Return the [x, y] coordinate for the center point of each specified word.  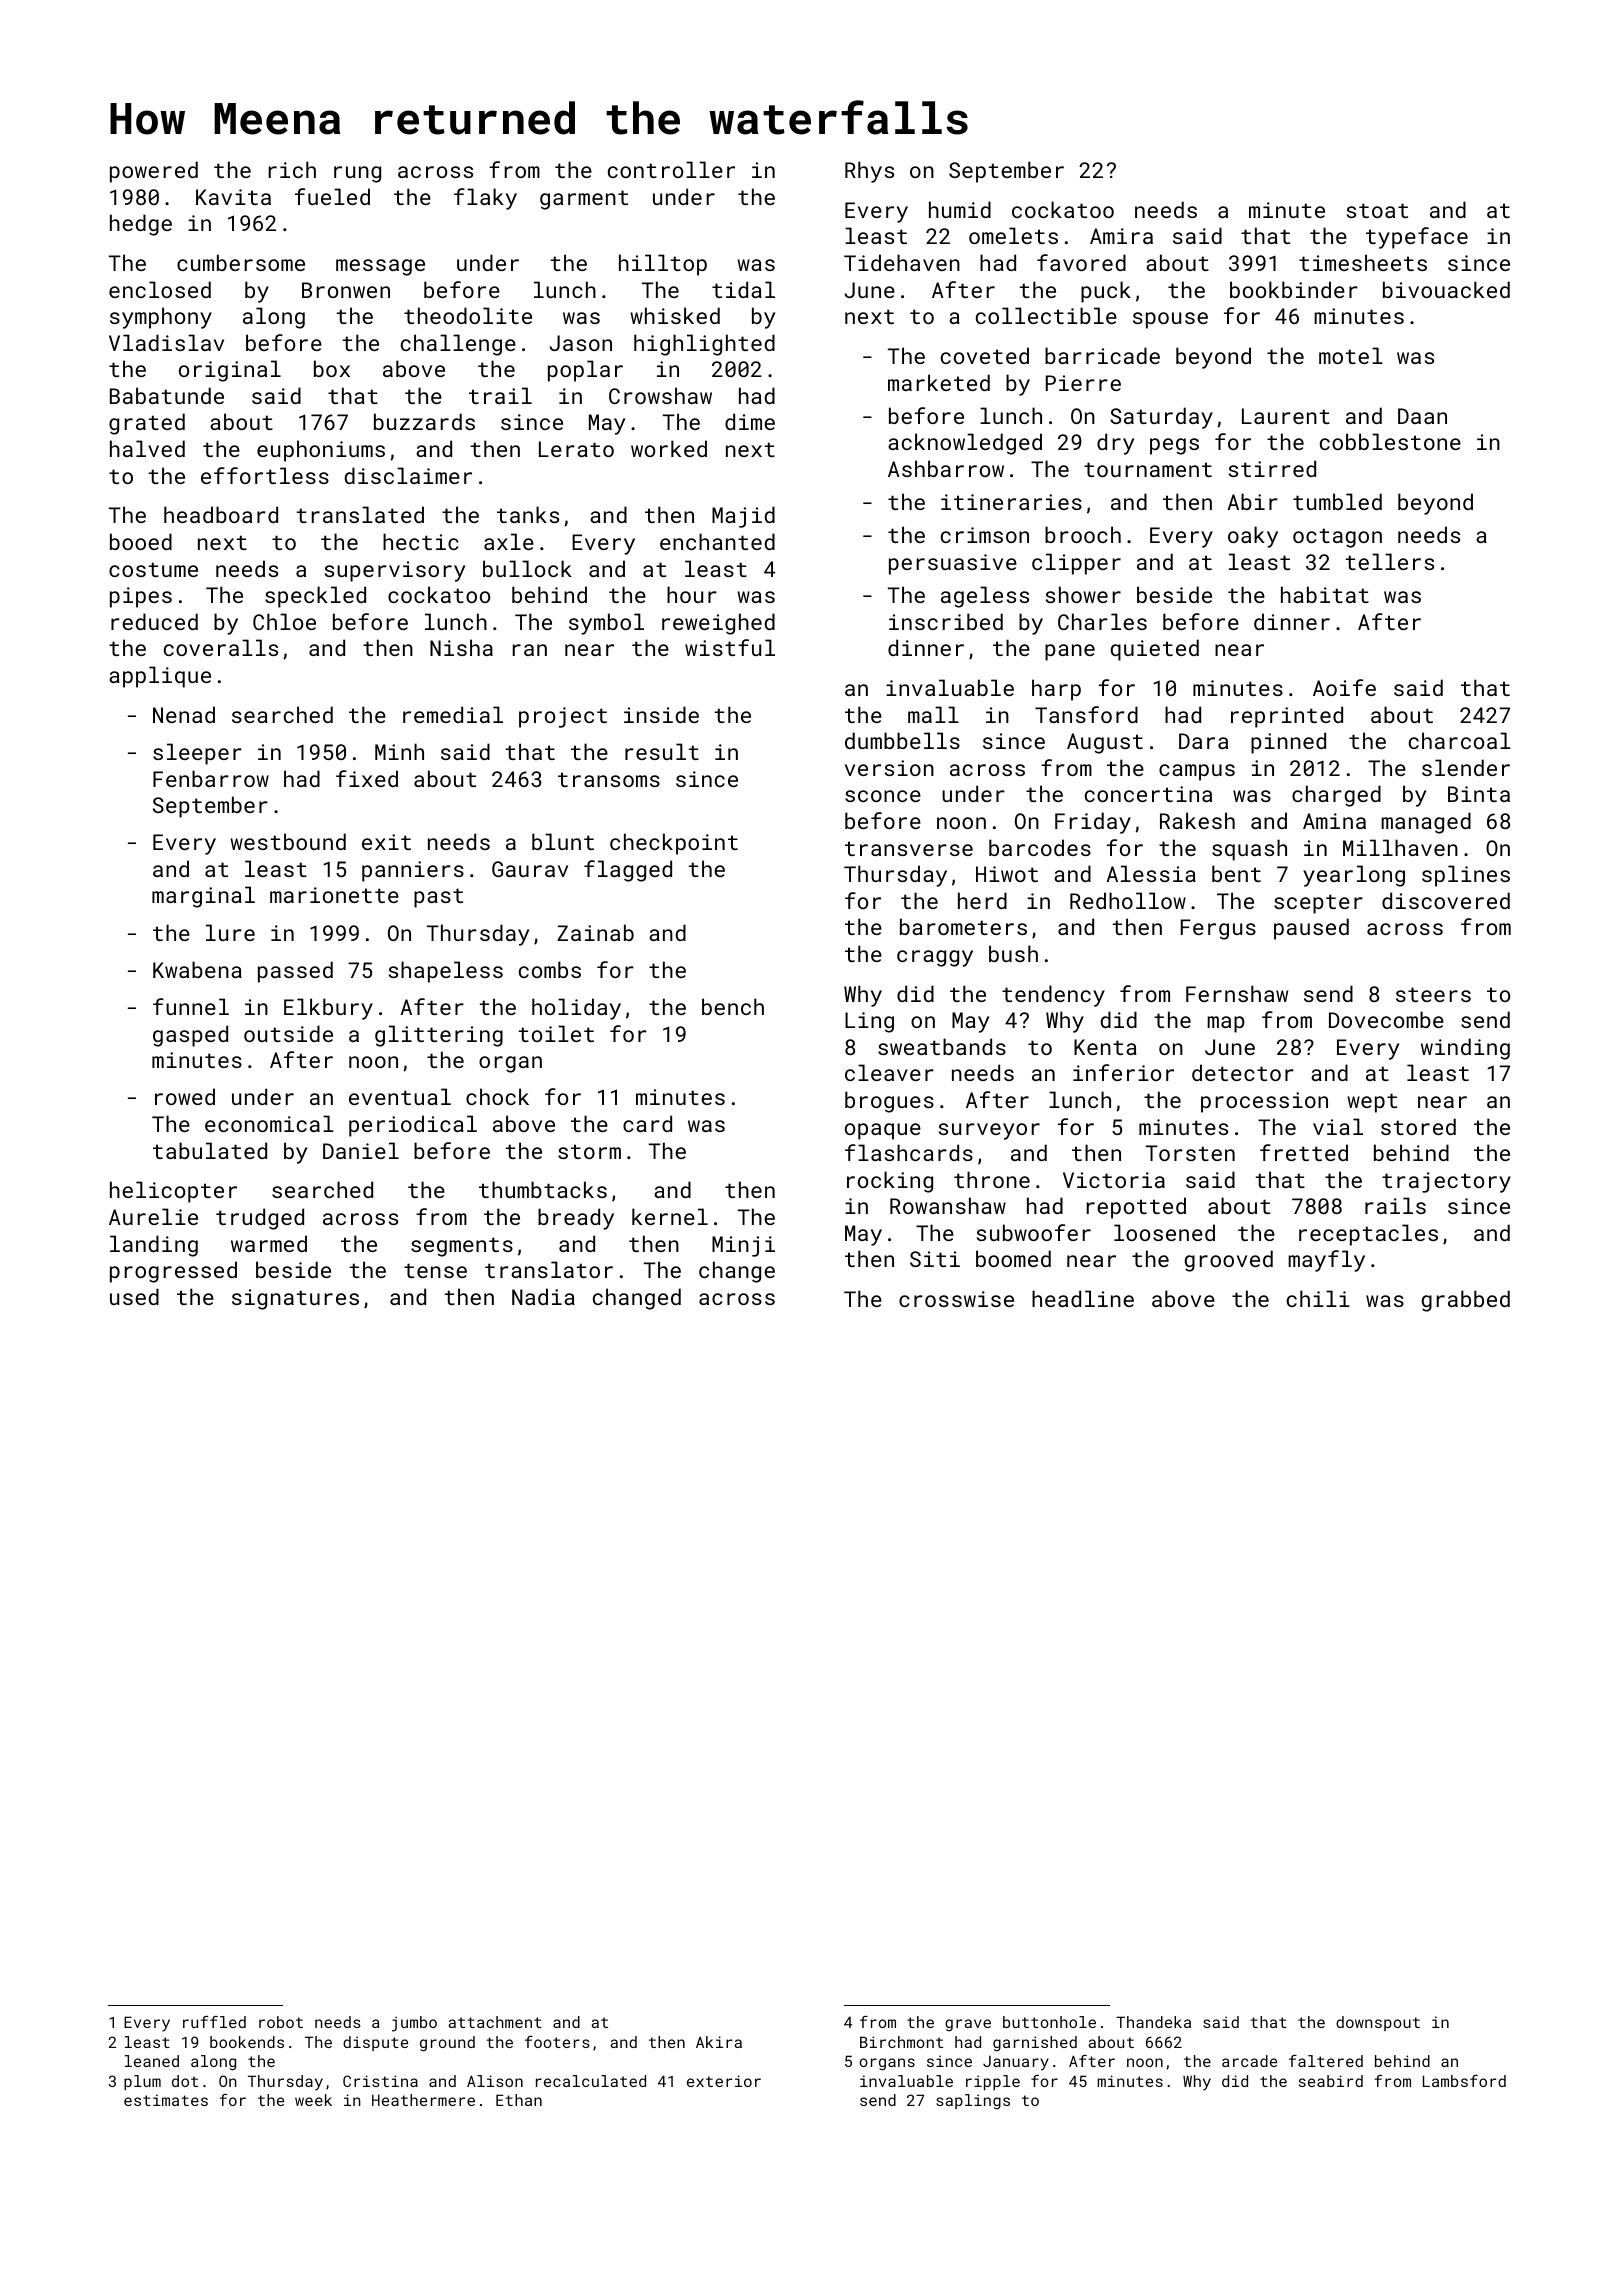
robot [281, 2022]
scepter [1318, 904]
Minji [743, 1246]
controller [671, 169]
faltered [1326, 2061]
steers [1433, 994]
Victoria [1114, 1180]
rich [292, 169]
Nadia [543, 1296]
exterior [724, 2081]
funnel [191, 1006]
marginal [203, 897]
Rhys [869, 172]
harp [1056, 690]
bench [733, 1006]
